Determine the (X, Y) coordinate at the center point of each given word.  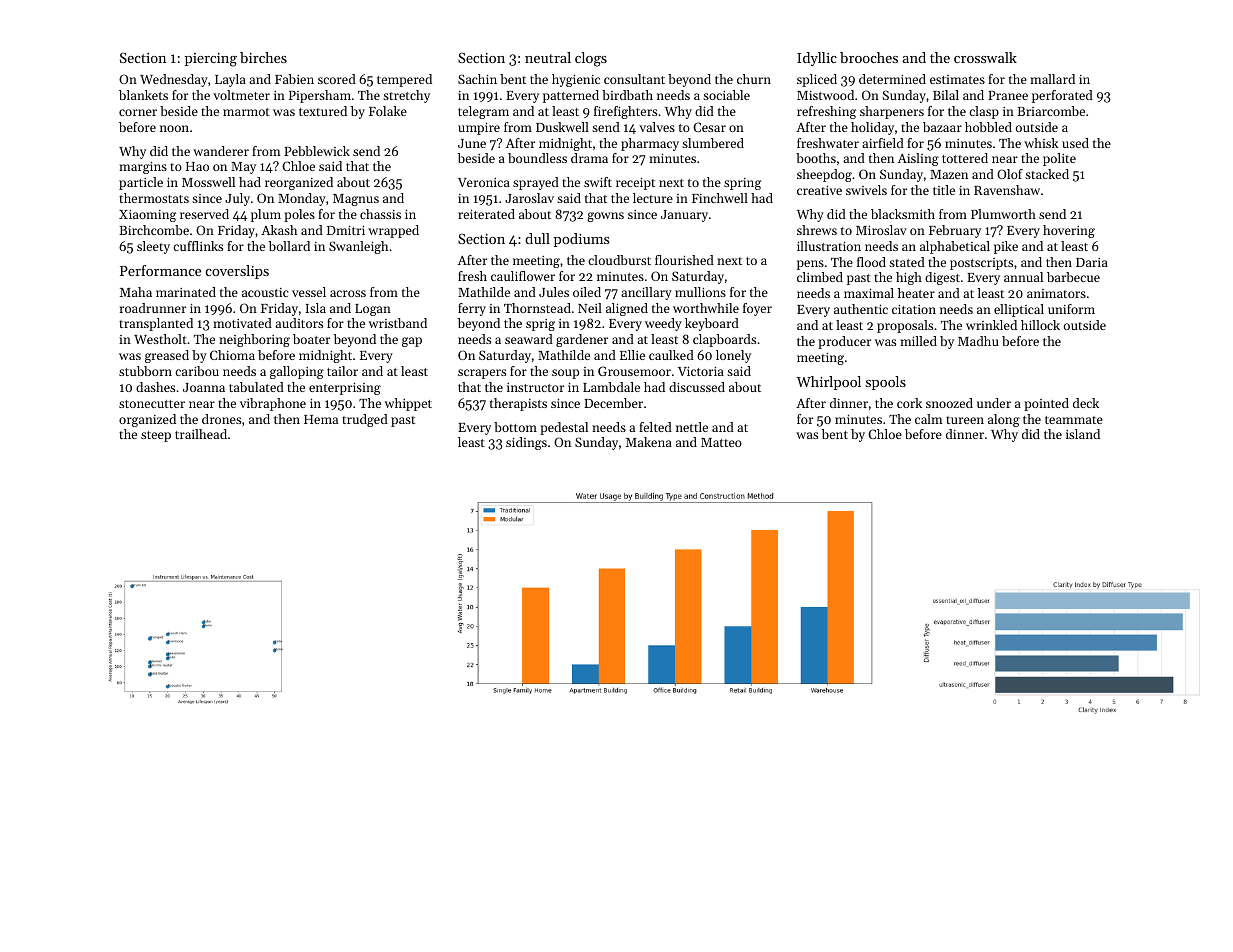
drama (589, 158)
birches (263, 57)
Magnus (356, 200)
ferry (472, 309)
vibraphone (273, 404)
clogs (591, 59)
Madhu (978, 341)
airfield (883, 143)
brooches (869, 57)
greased (167, 356)
